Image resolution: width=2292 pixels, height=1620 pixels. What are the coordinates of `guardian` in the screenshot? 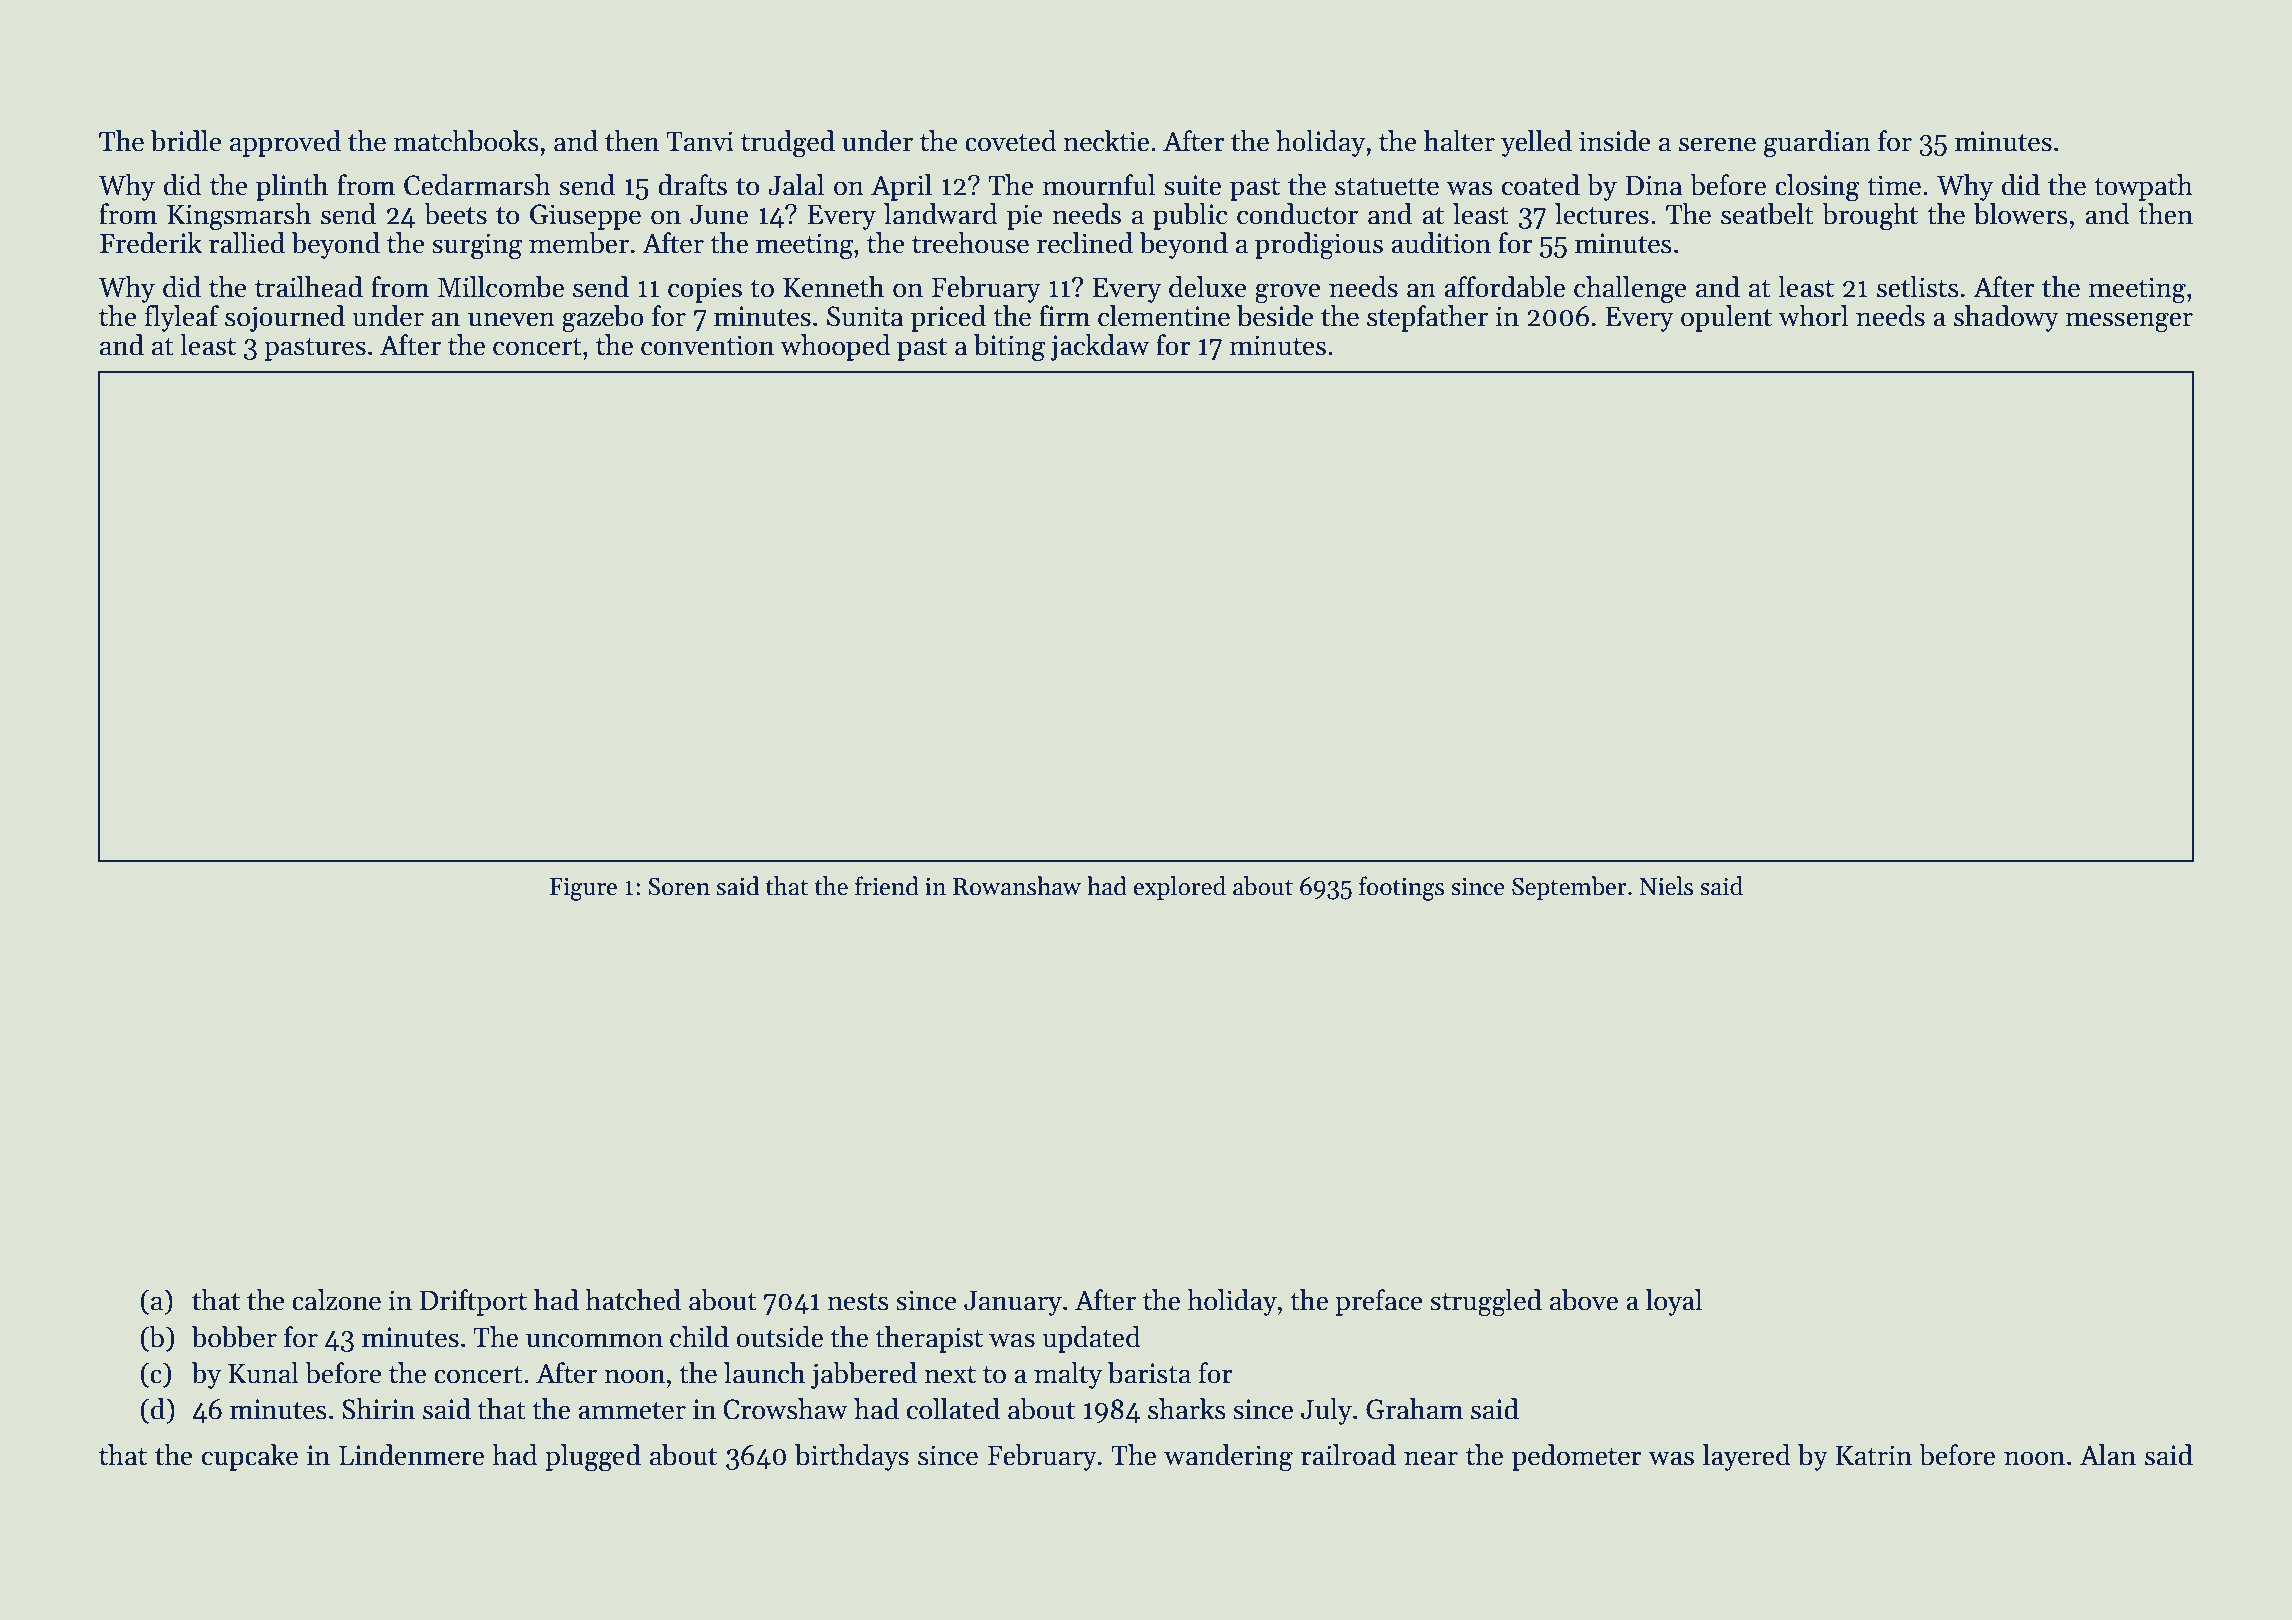 It's located at (1817, 144).
